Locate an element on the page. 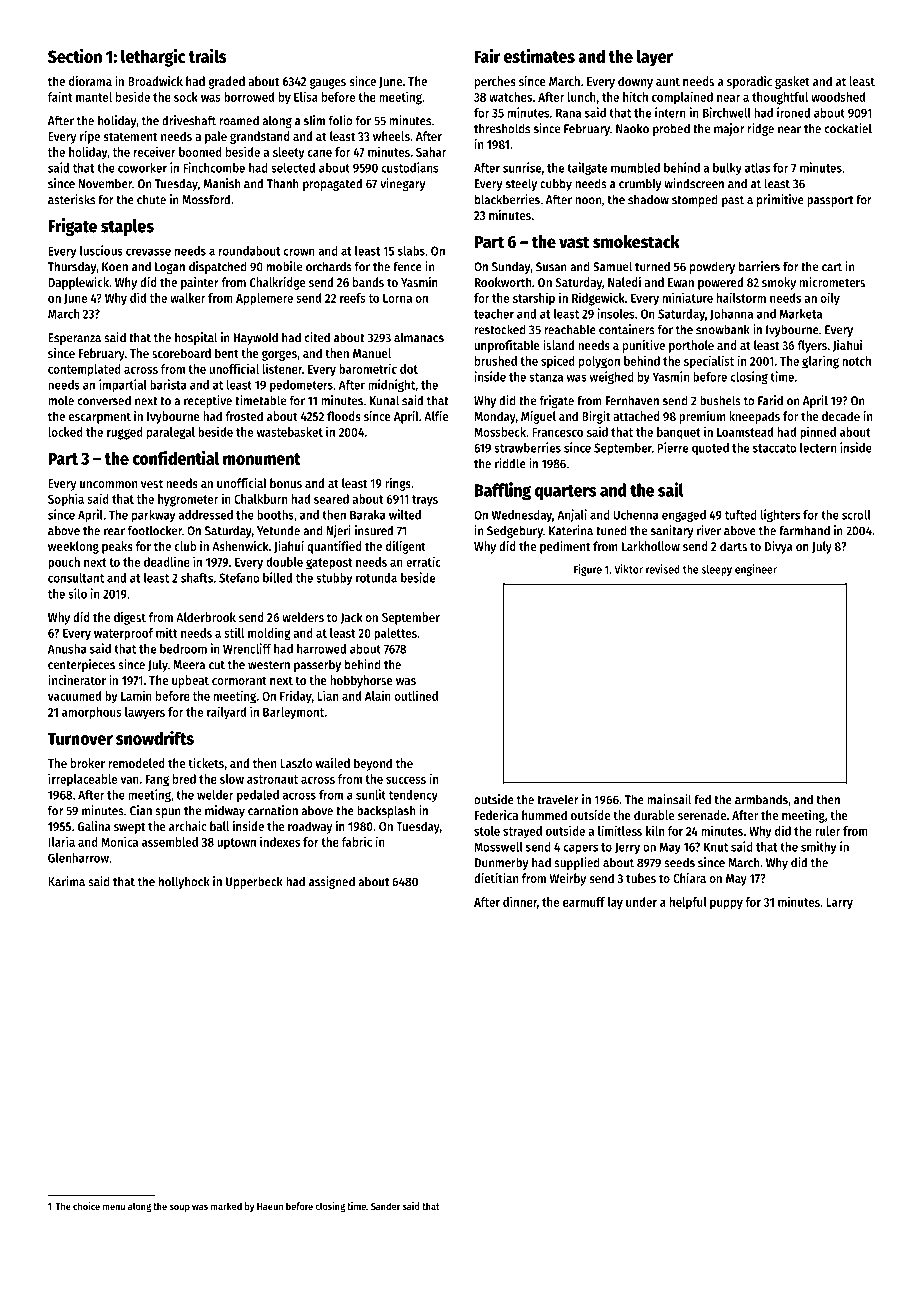 The width and height of the page is (924, 1308). Haeun is located at coordinates (270, 1206).
